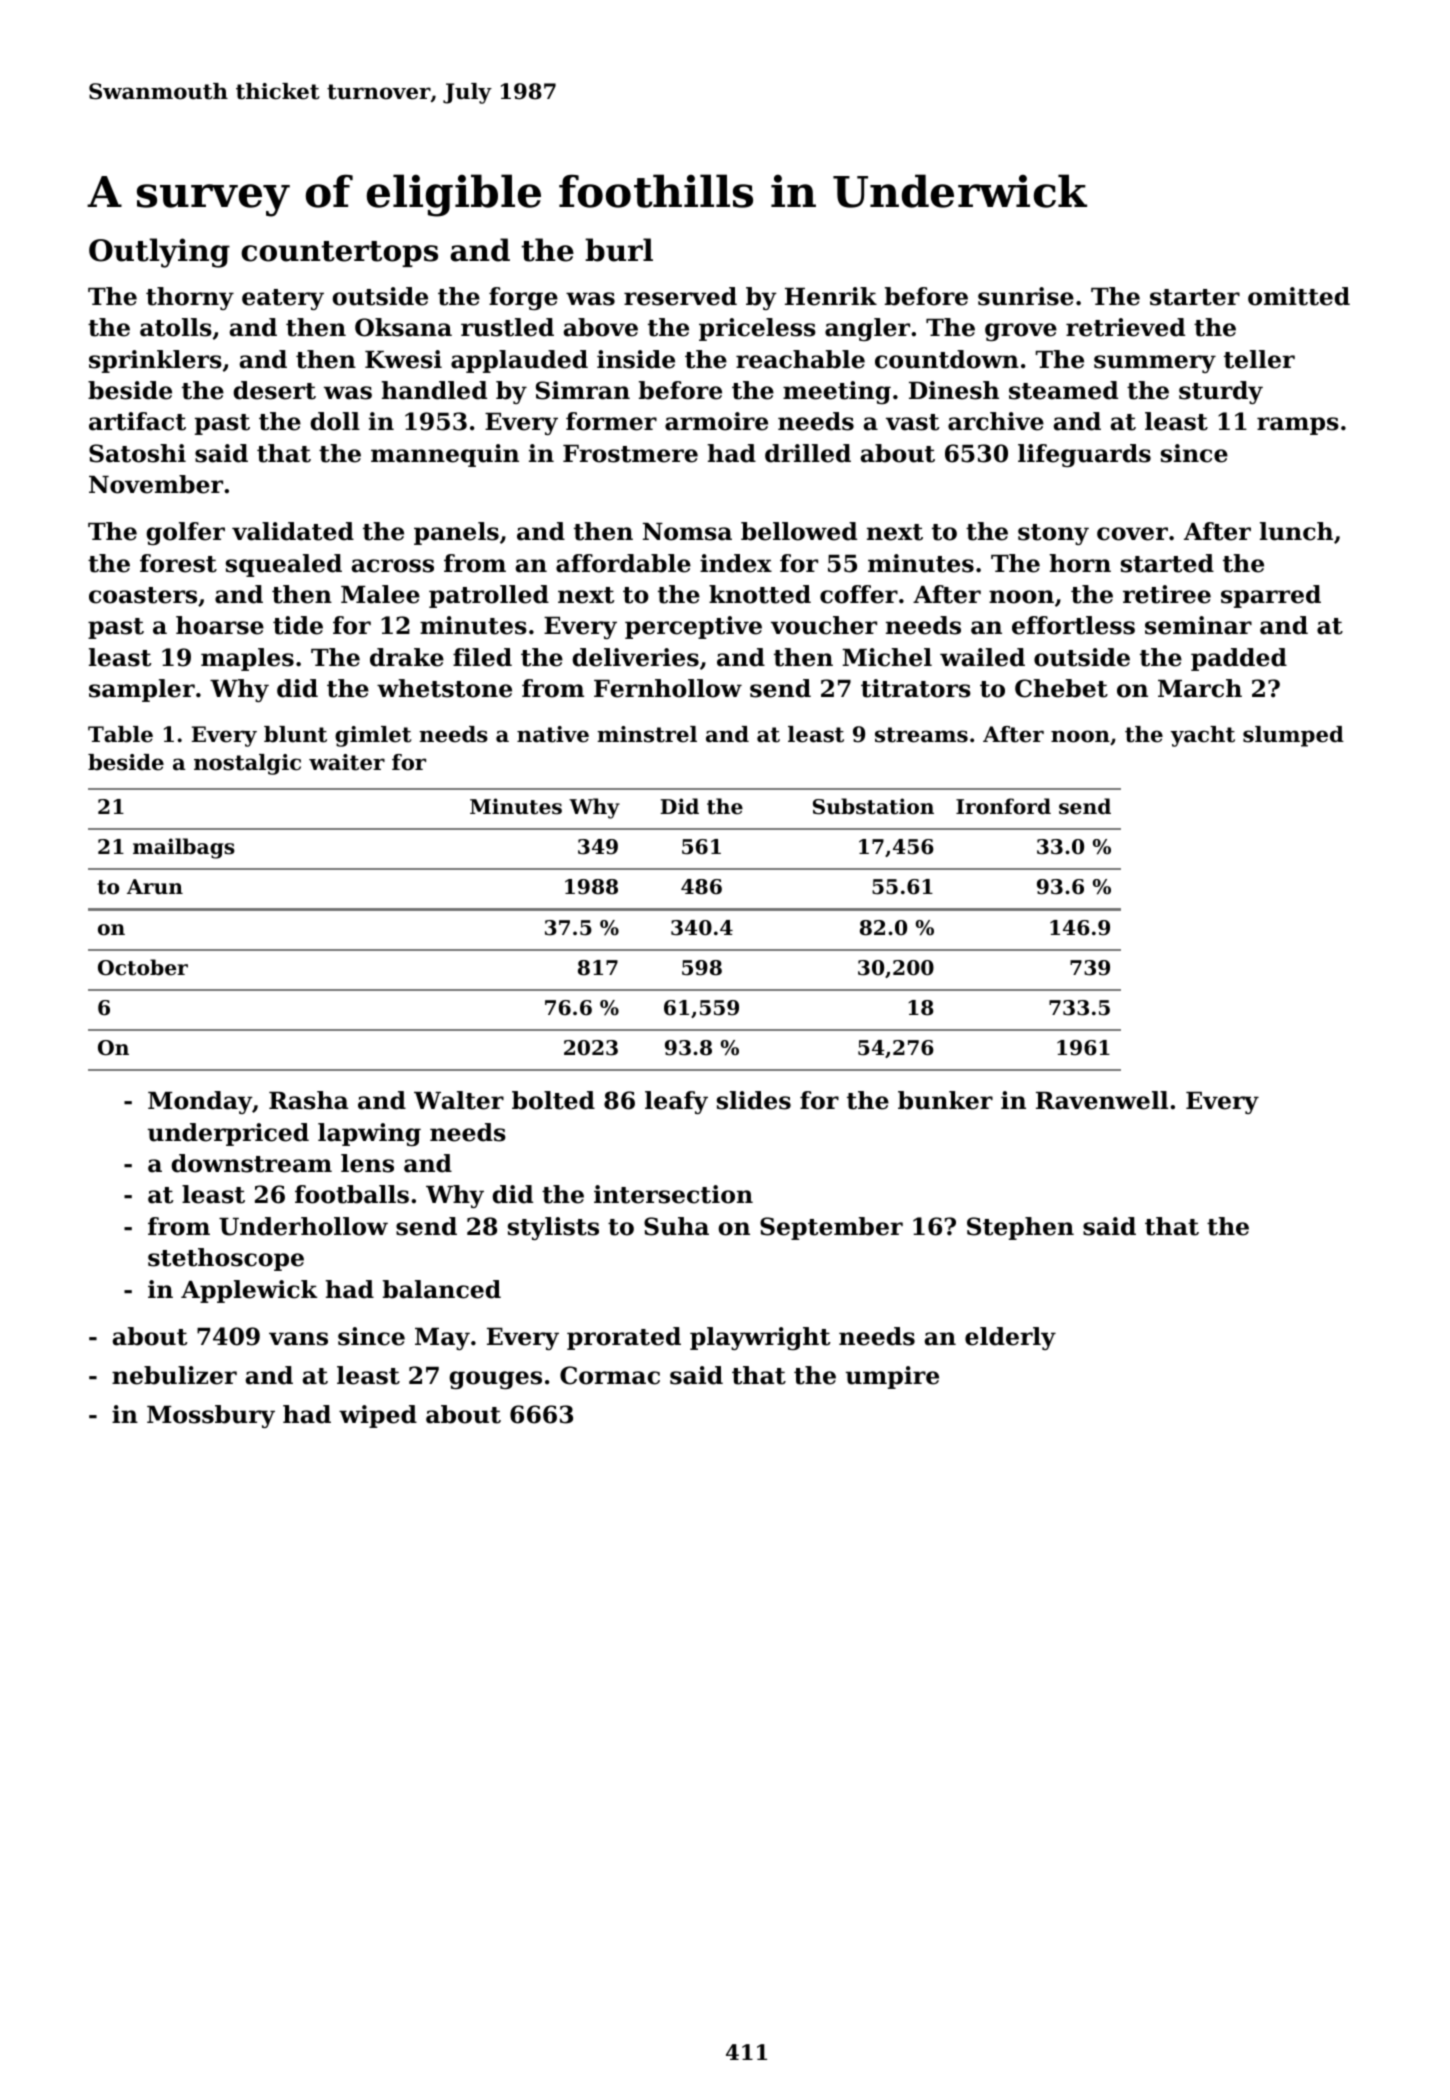 The height and width of the screenshot is (2100, 1450). What do you see at coordinates (1010, 1338) in the screenshot?
I see `elderly` at bounding box center [1010, 1338].
